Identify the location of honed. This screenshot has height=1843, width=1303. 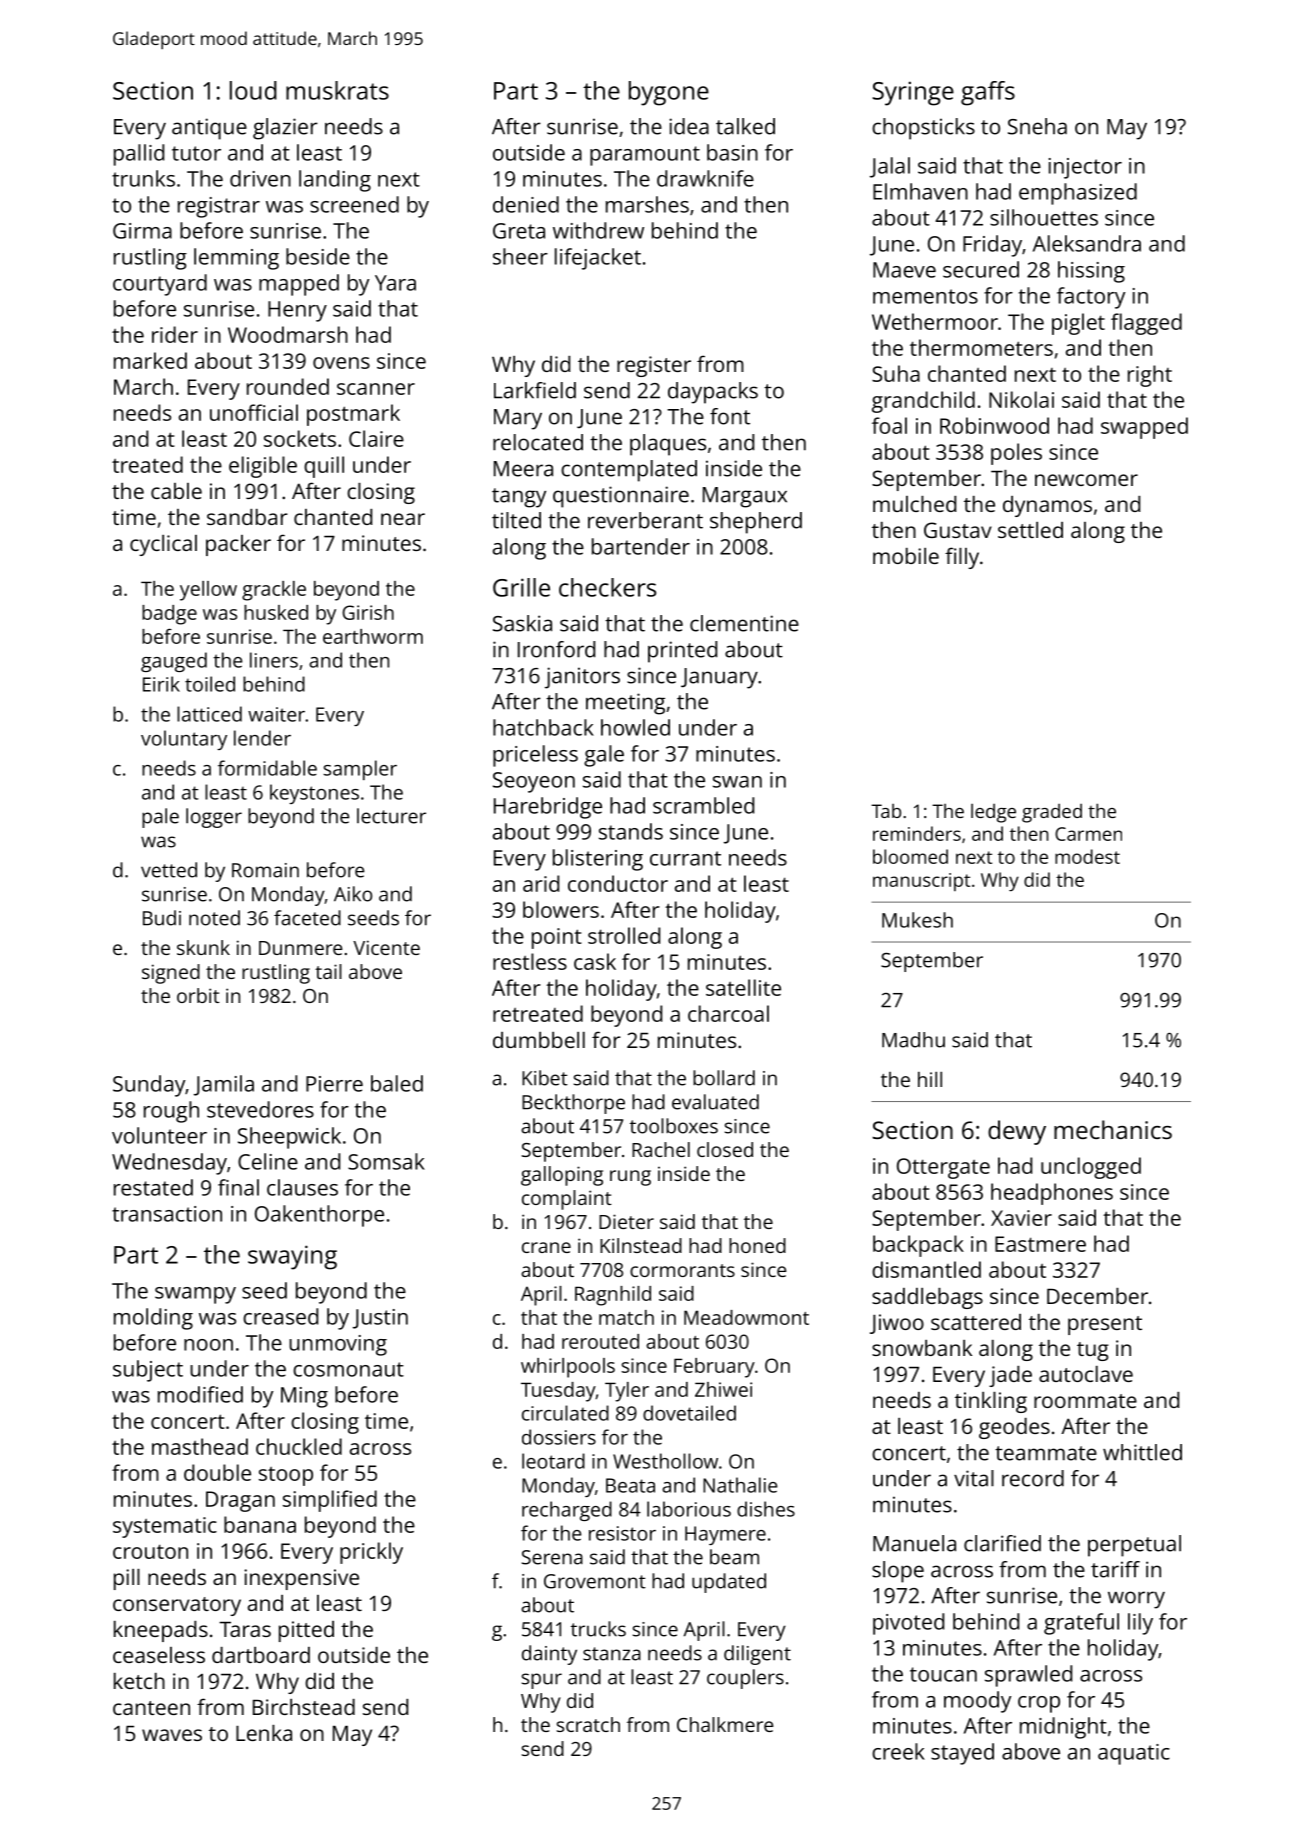
(757, 1245).
